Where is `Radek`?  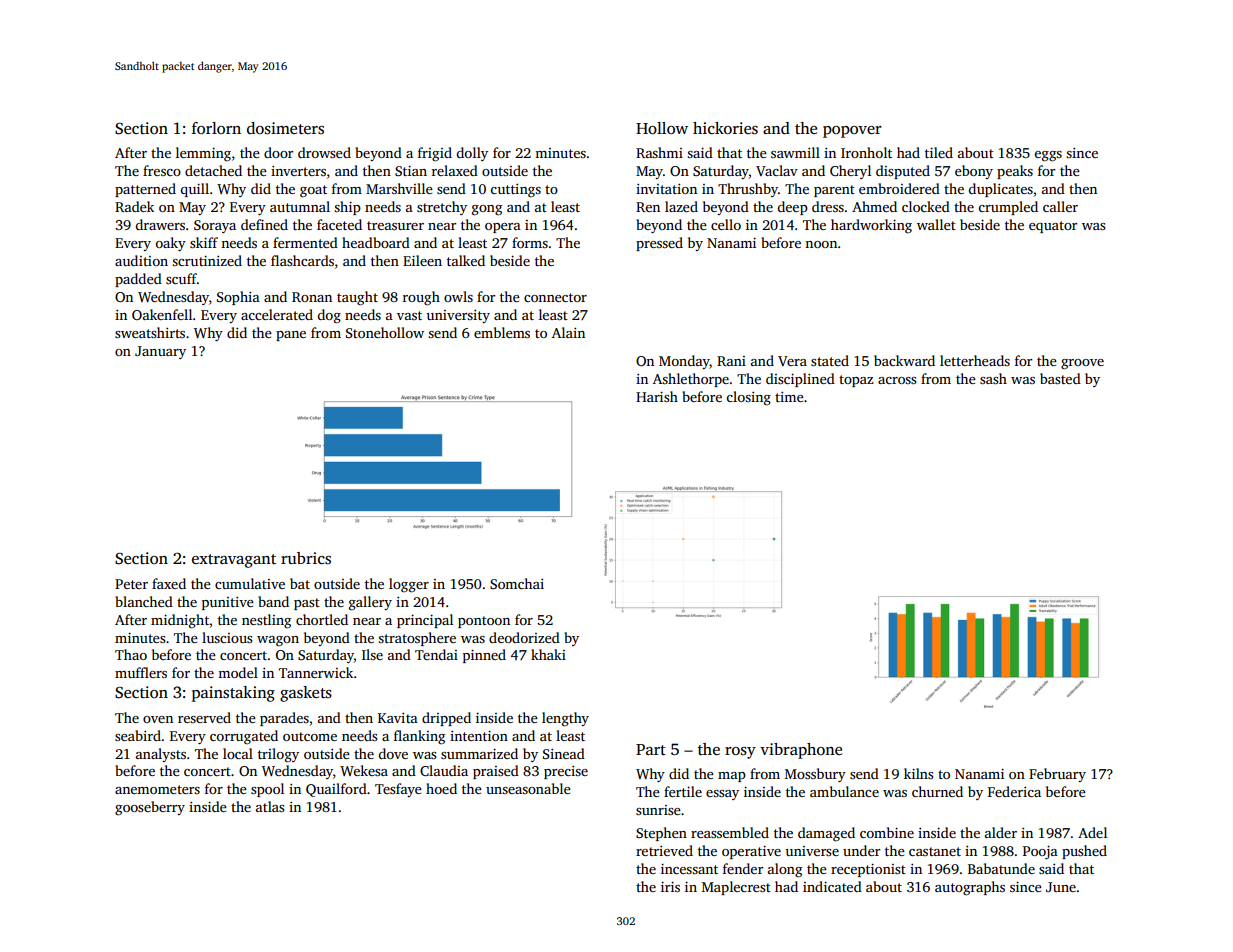 Radek is located at coordinates (134, 206).
